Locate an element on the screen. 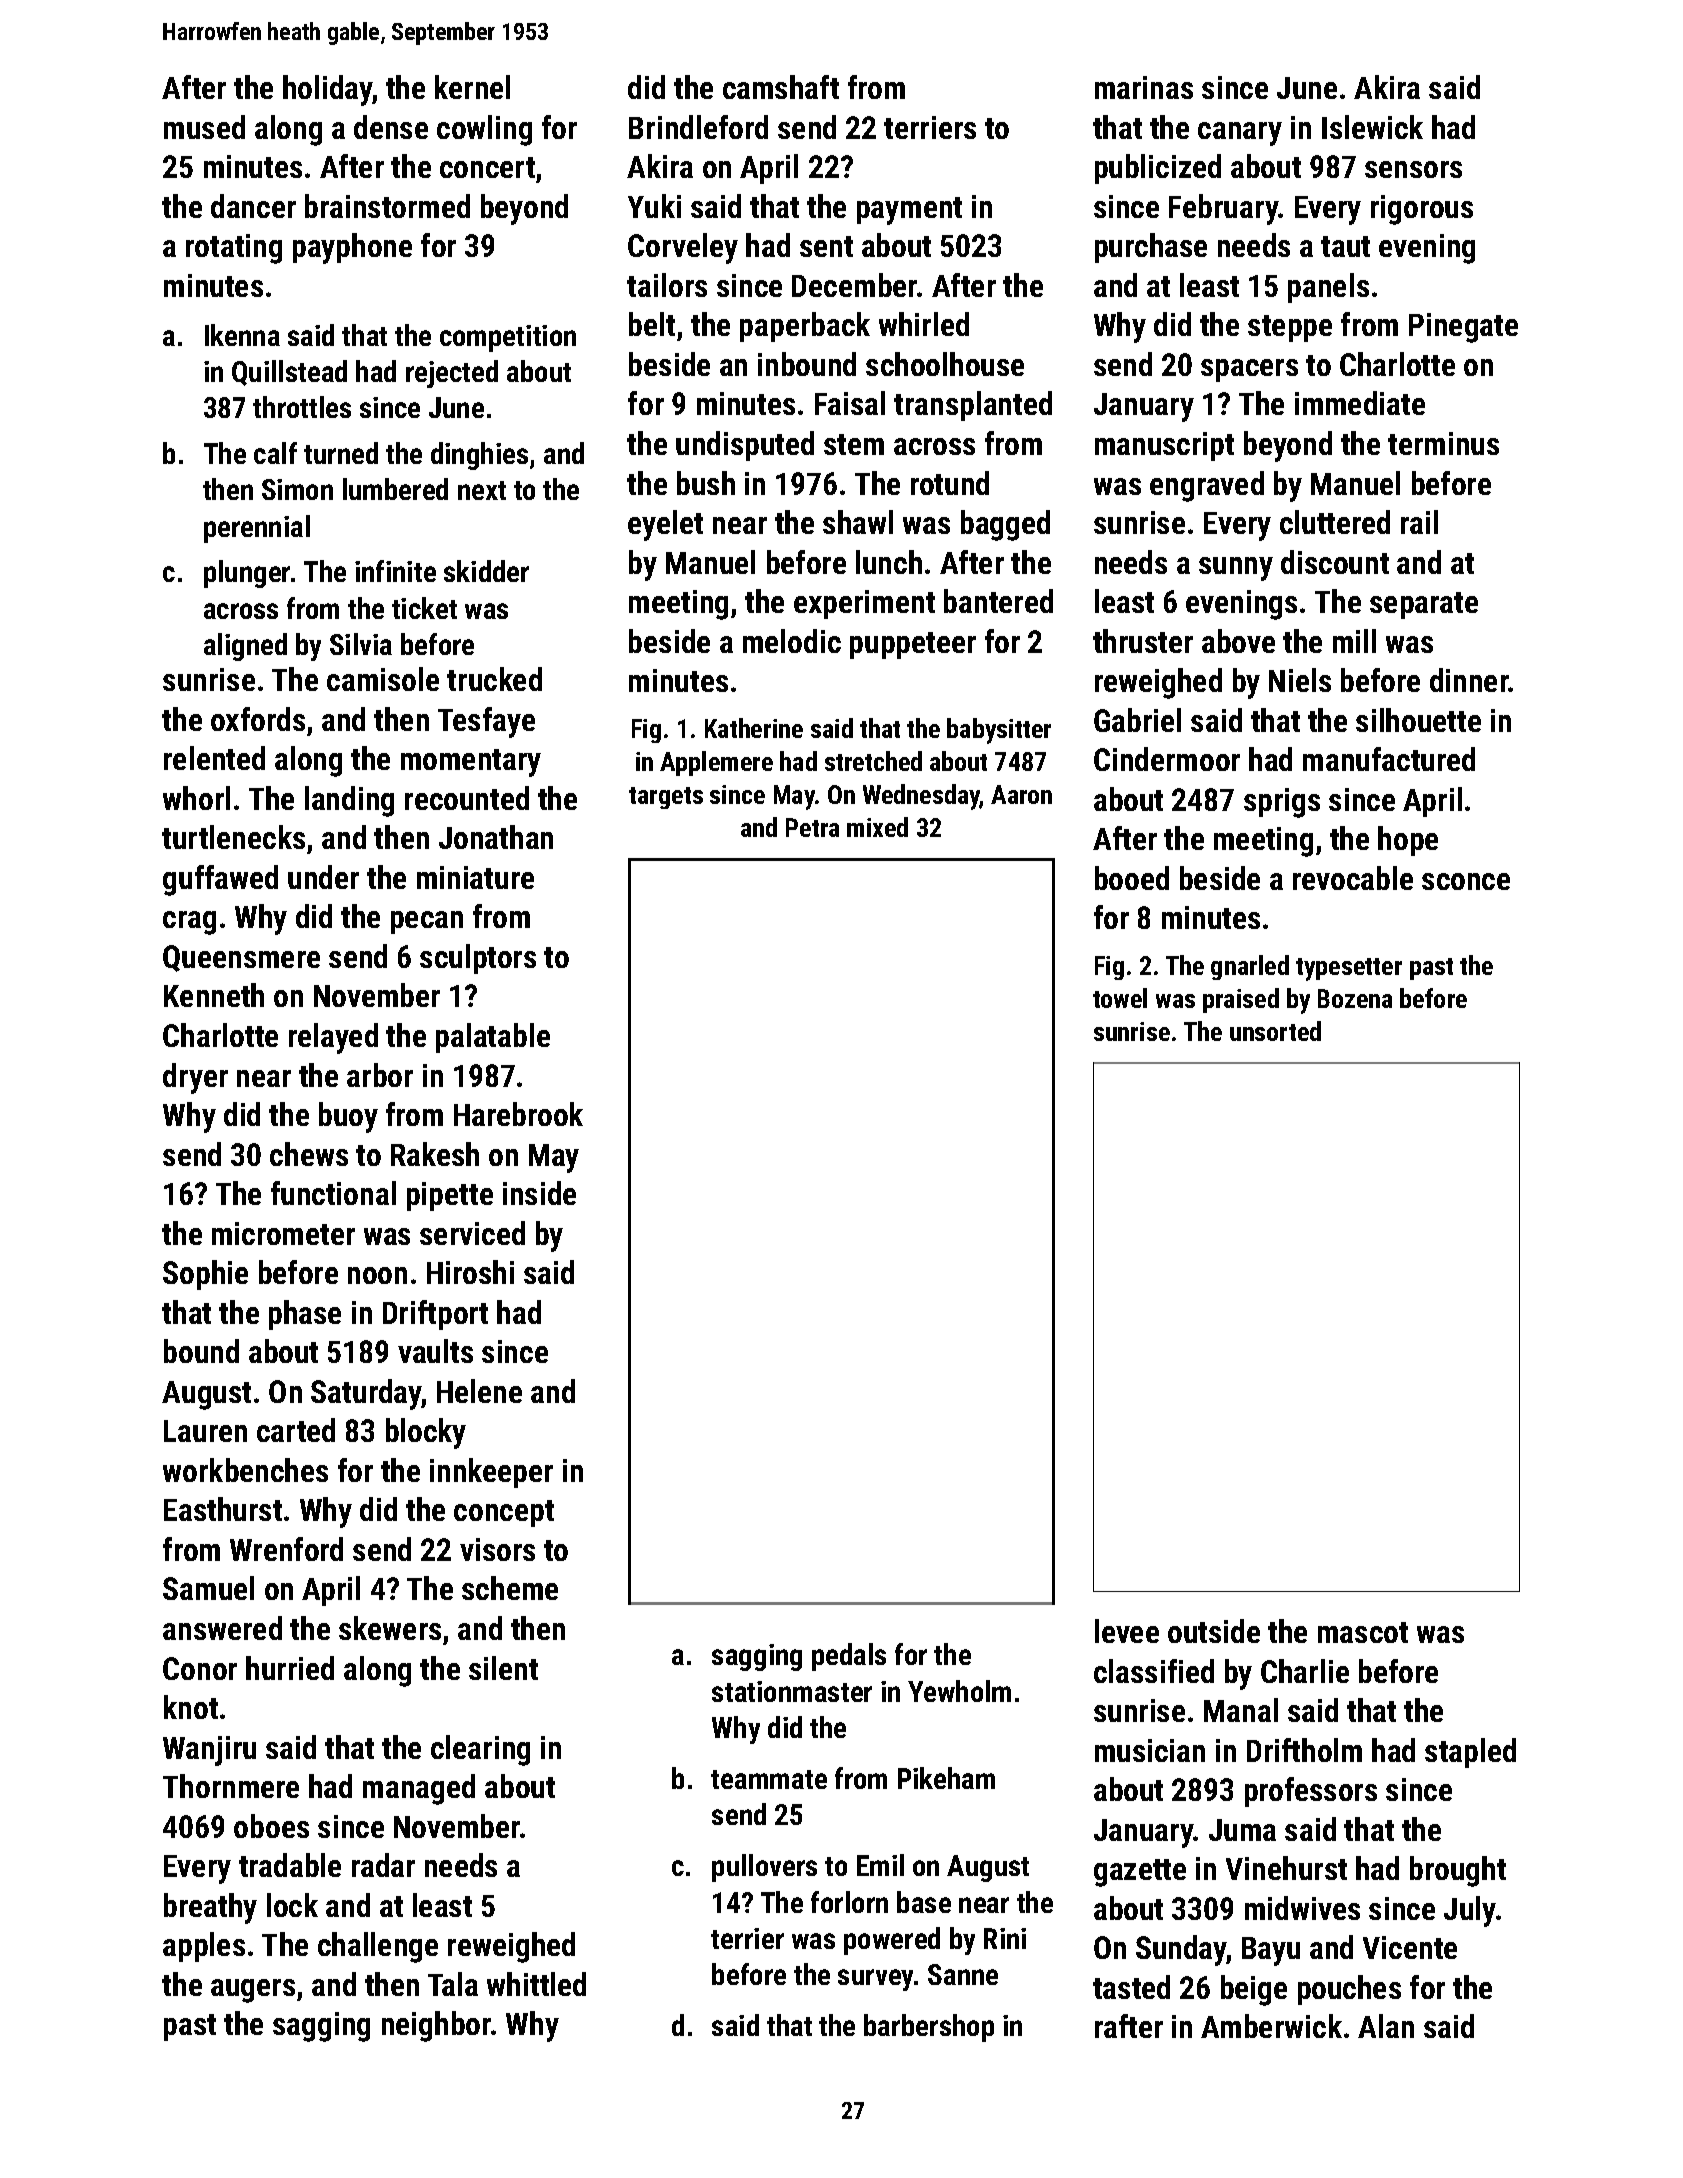 The width and height of the screenshot is (1683, 2178). innkeeper is located at coordinates (491, 1473).
